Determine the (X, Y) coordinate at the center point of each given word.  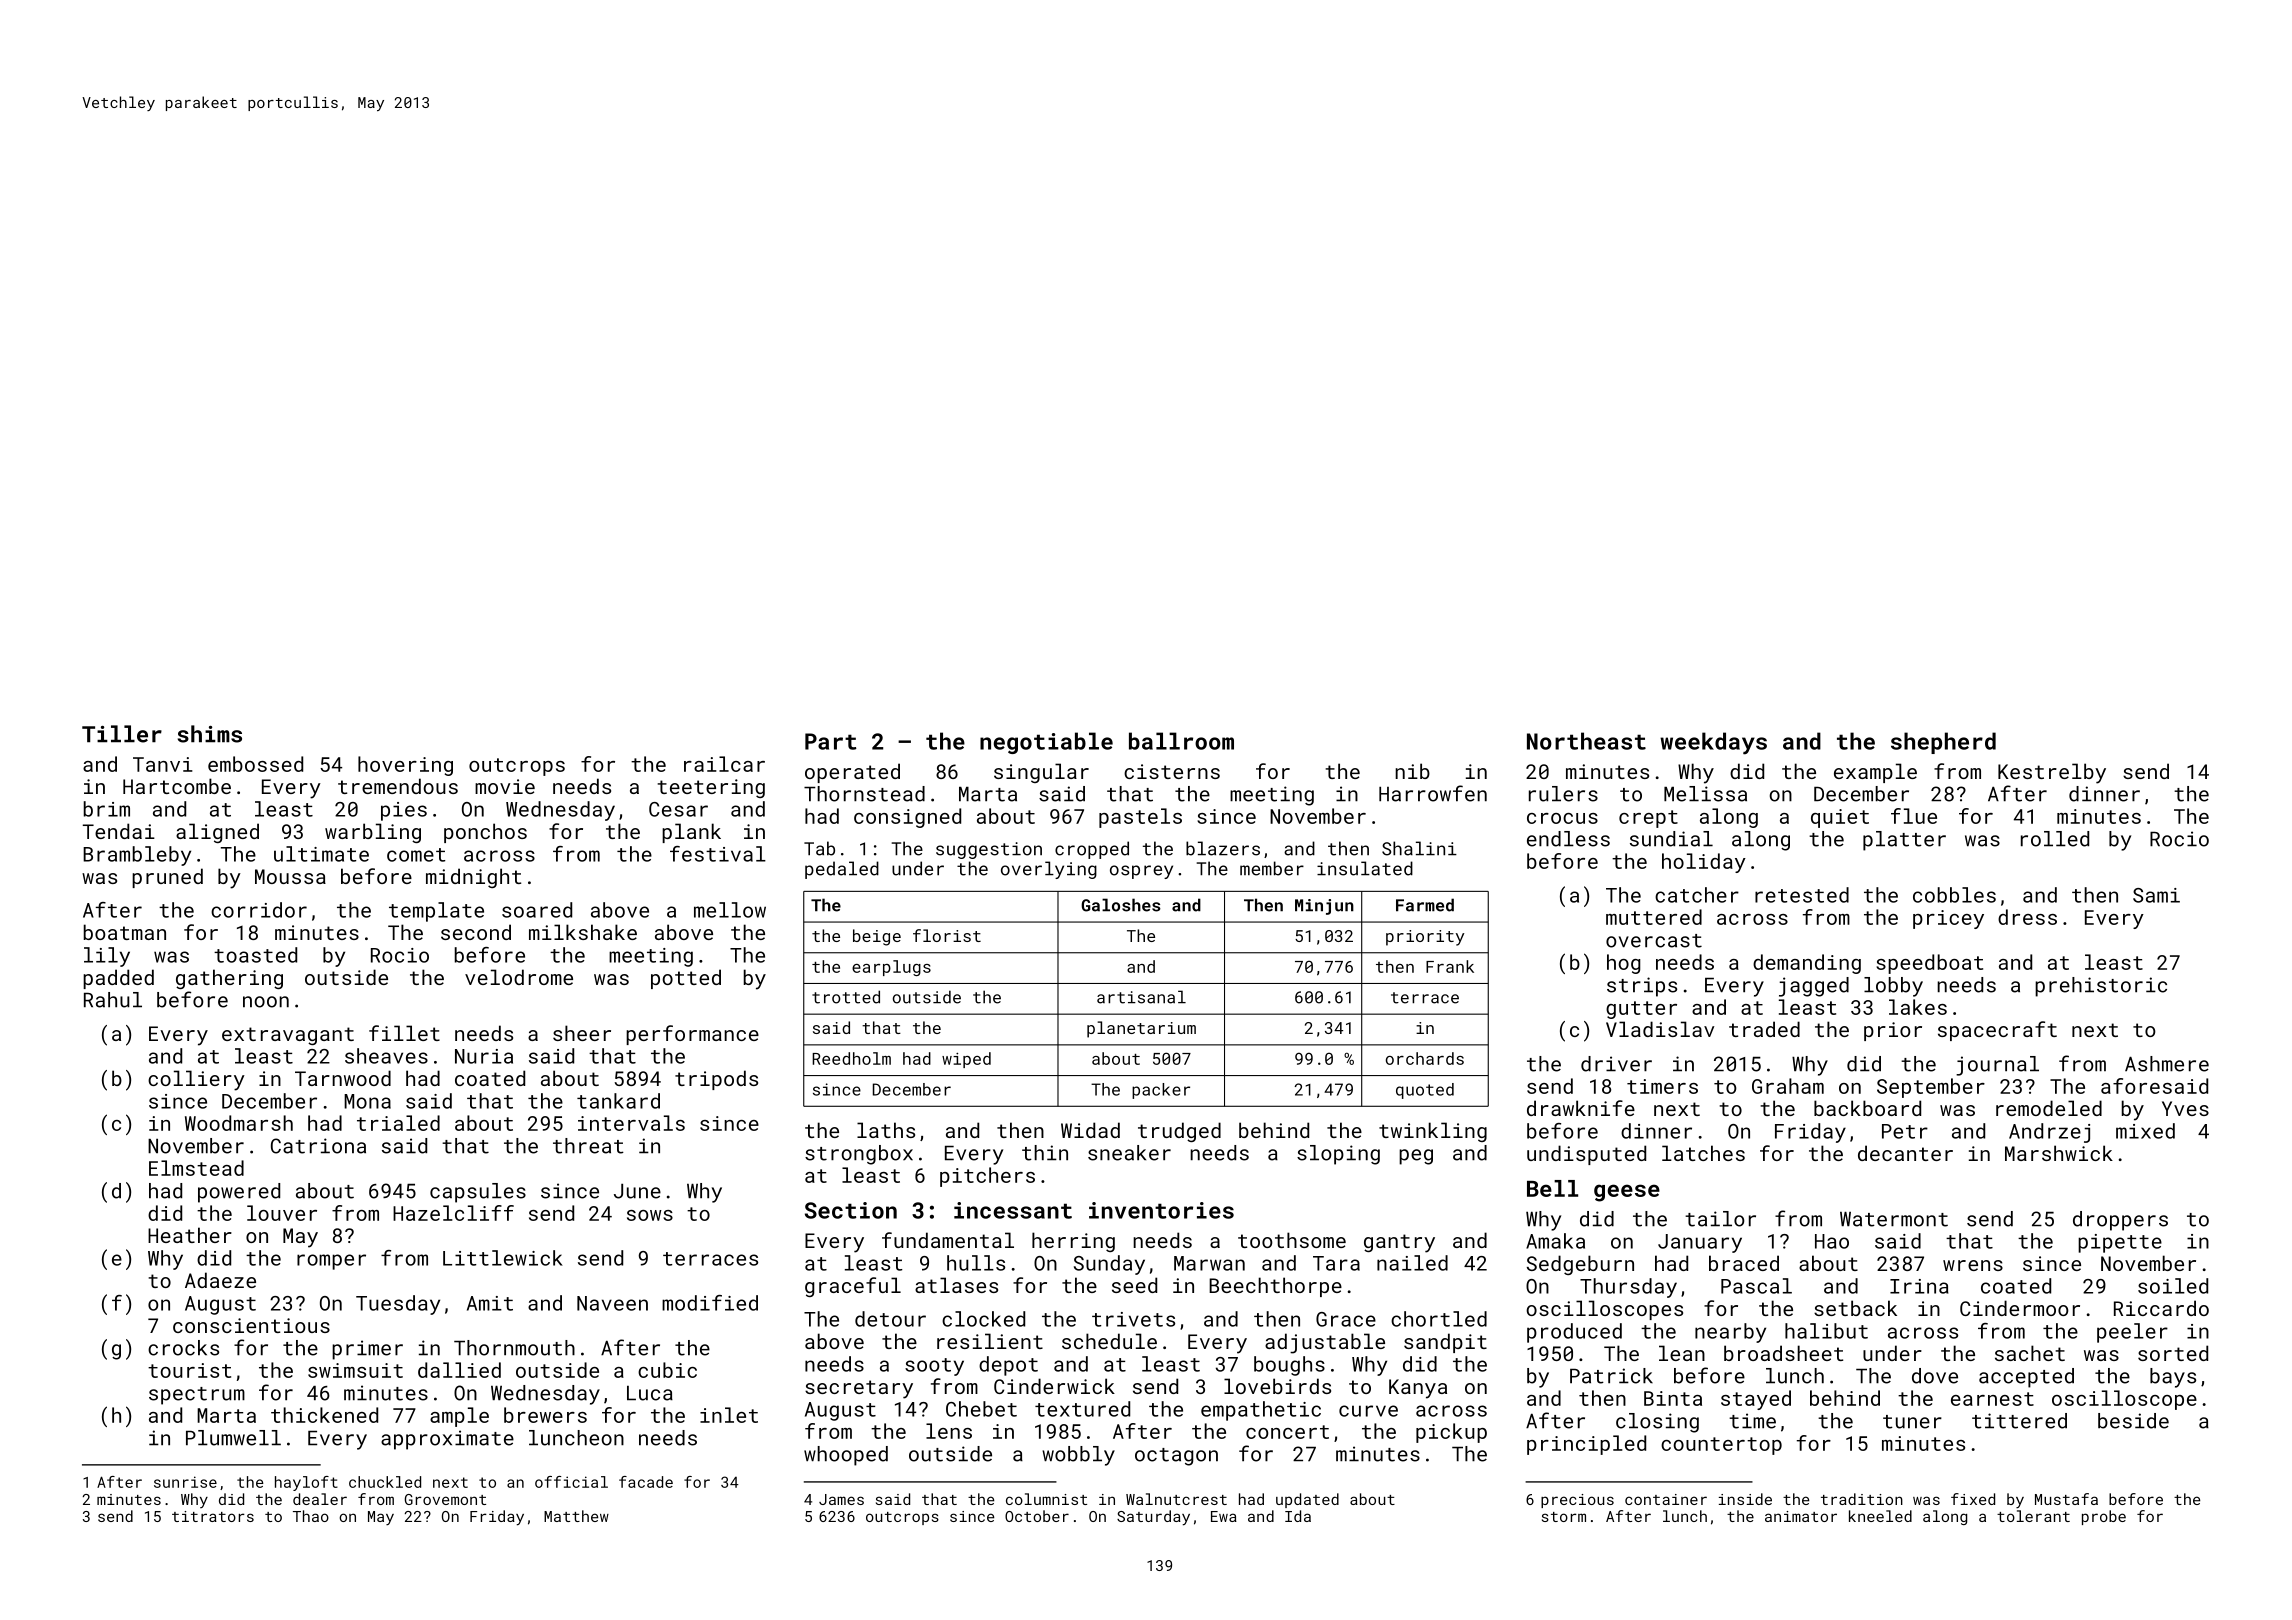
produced (1574, 1333)
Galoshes (1121, 905)
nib (1412, 771)
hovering (405, 766)
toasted (255, 955)
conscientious (251, 1325)
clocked (983, 1319)
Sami (2156, 895)
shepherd (1943, 743)
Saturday (1153, 1518)
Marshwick (2059, 1153)
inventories (1161, 1210)
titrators (213, 1516)
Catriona (318, 1146)
